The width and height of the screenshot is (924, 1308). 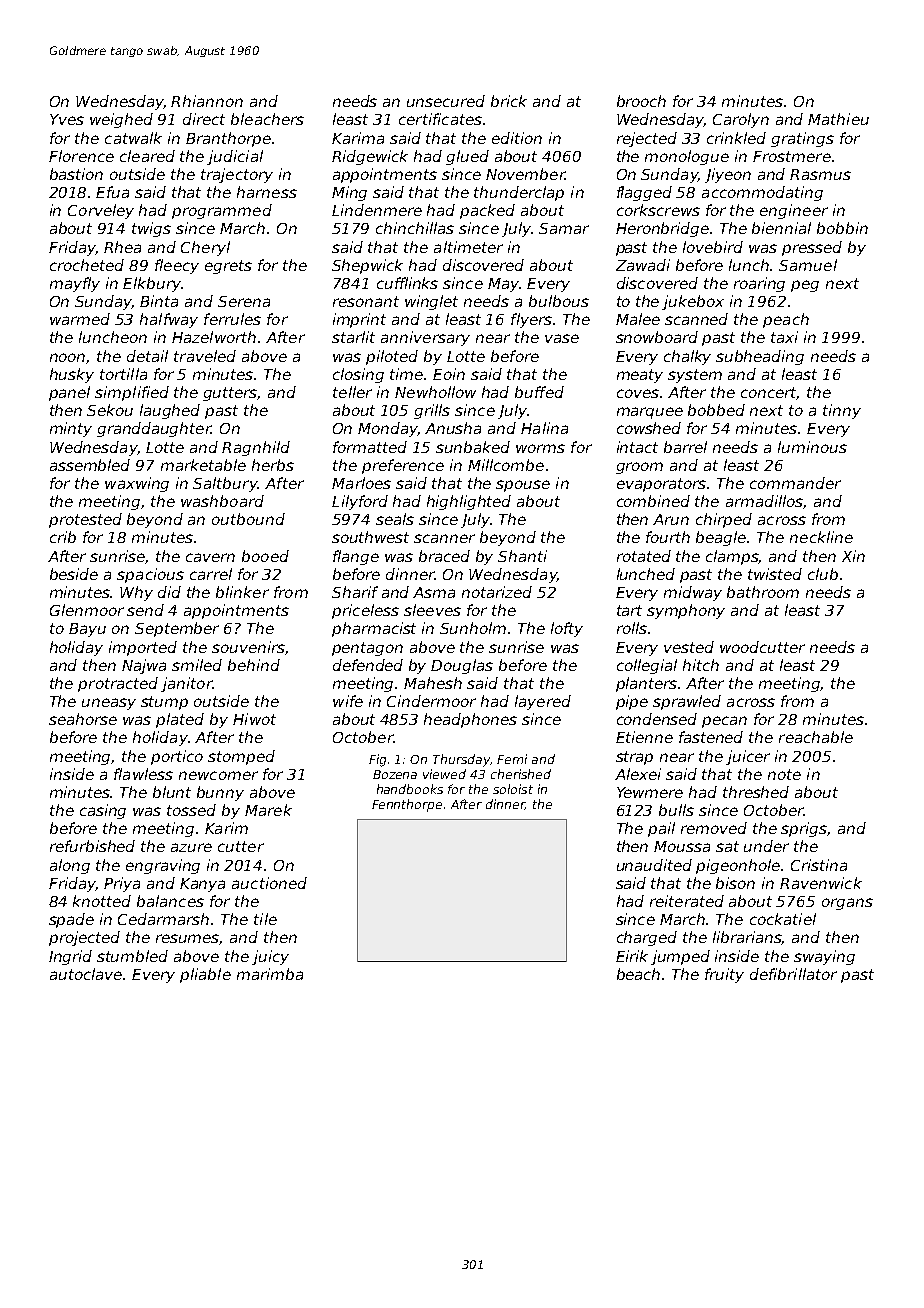 What do you see at coordinates (701, 665) in the screenshot?
I see `hitch` at bounding box center [701, 665].
